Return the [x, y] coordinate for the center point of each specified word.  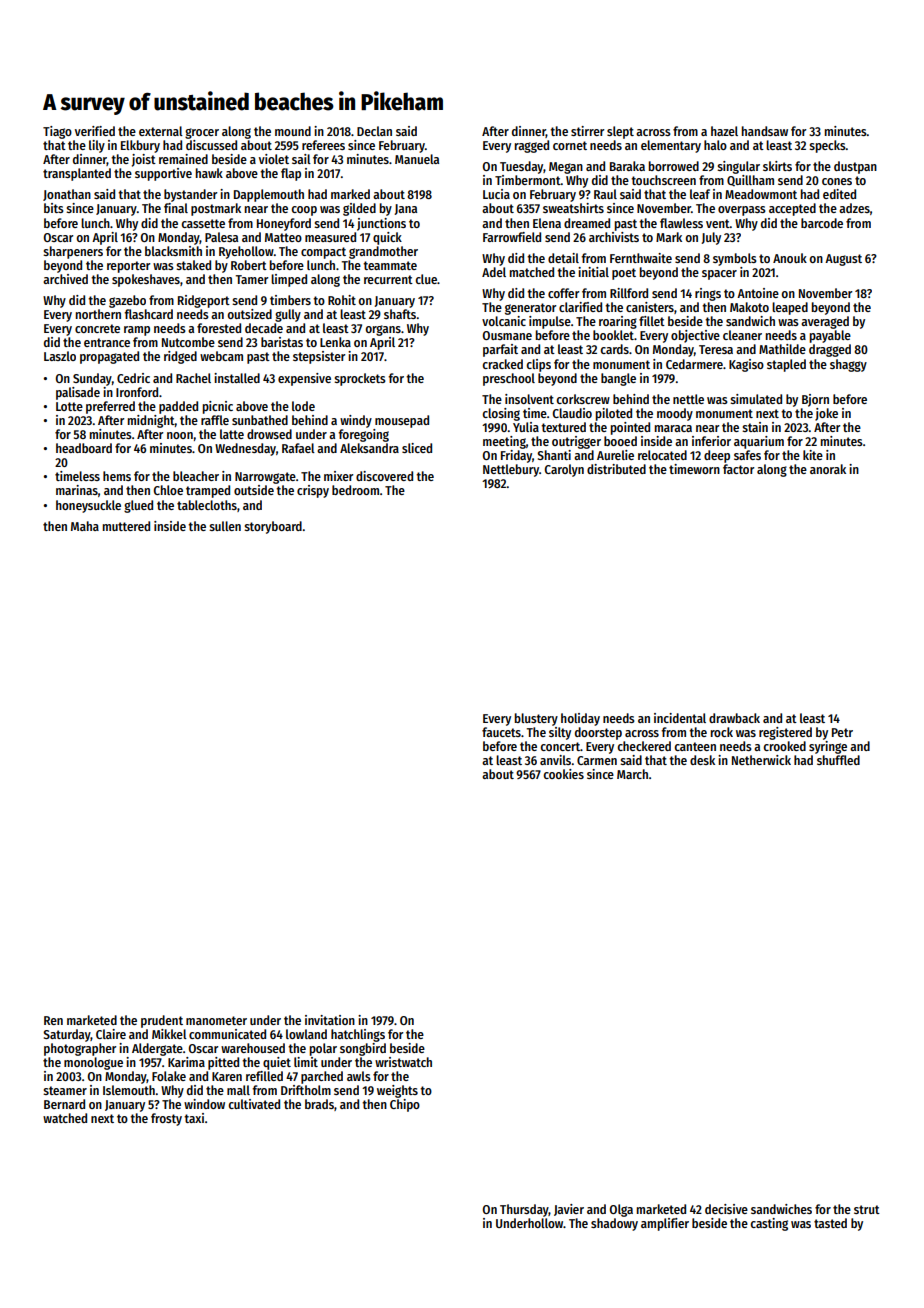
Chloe [168, 490]
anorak [828, 469]
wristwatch [403, 1062]
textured [563, 427]
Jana [405, 209]
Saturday [67, 1035]
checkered [644, 746]
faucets [501, 732]
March [632, 774]
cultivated [254, 1104]
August [843, 260]
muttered [126, 526]
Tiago [57, 132]
